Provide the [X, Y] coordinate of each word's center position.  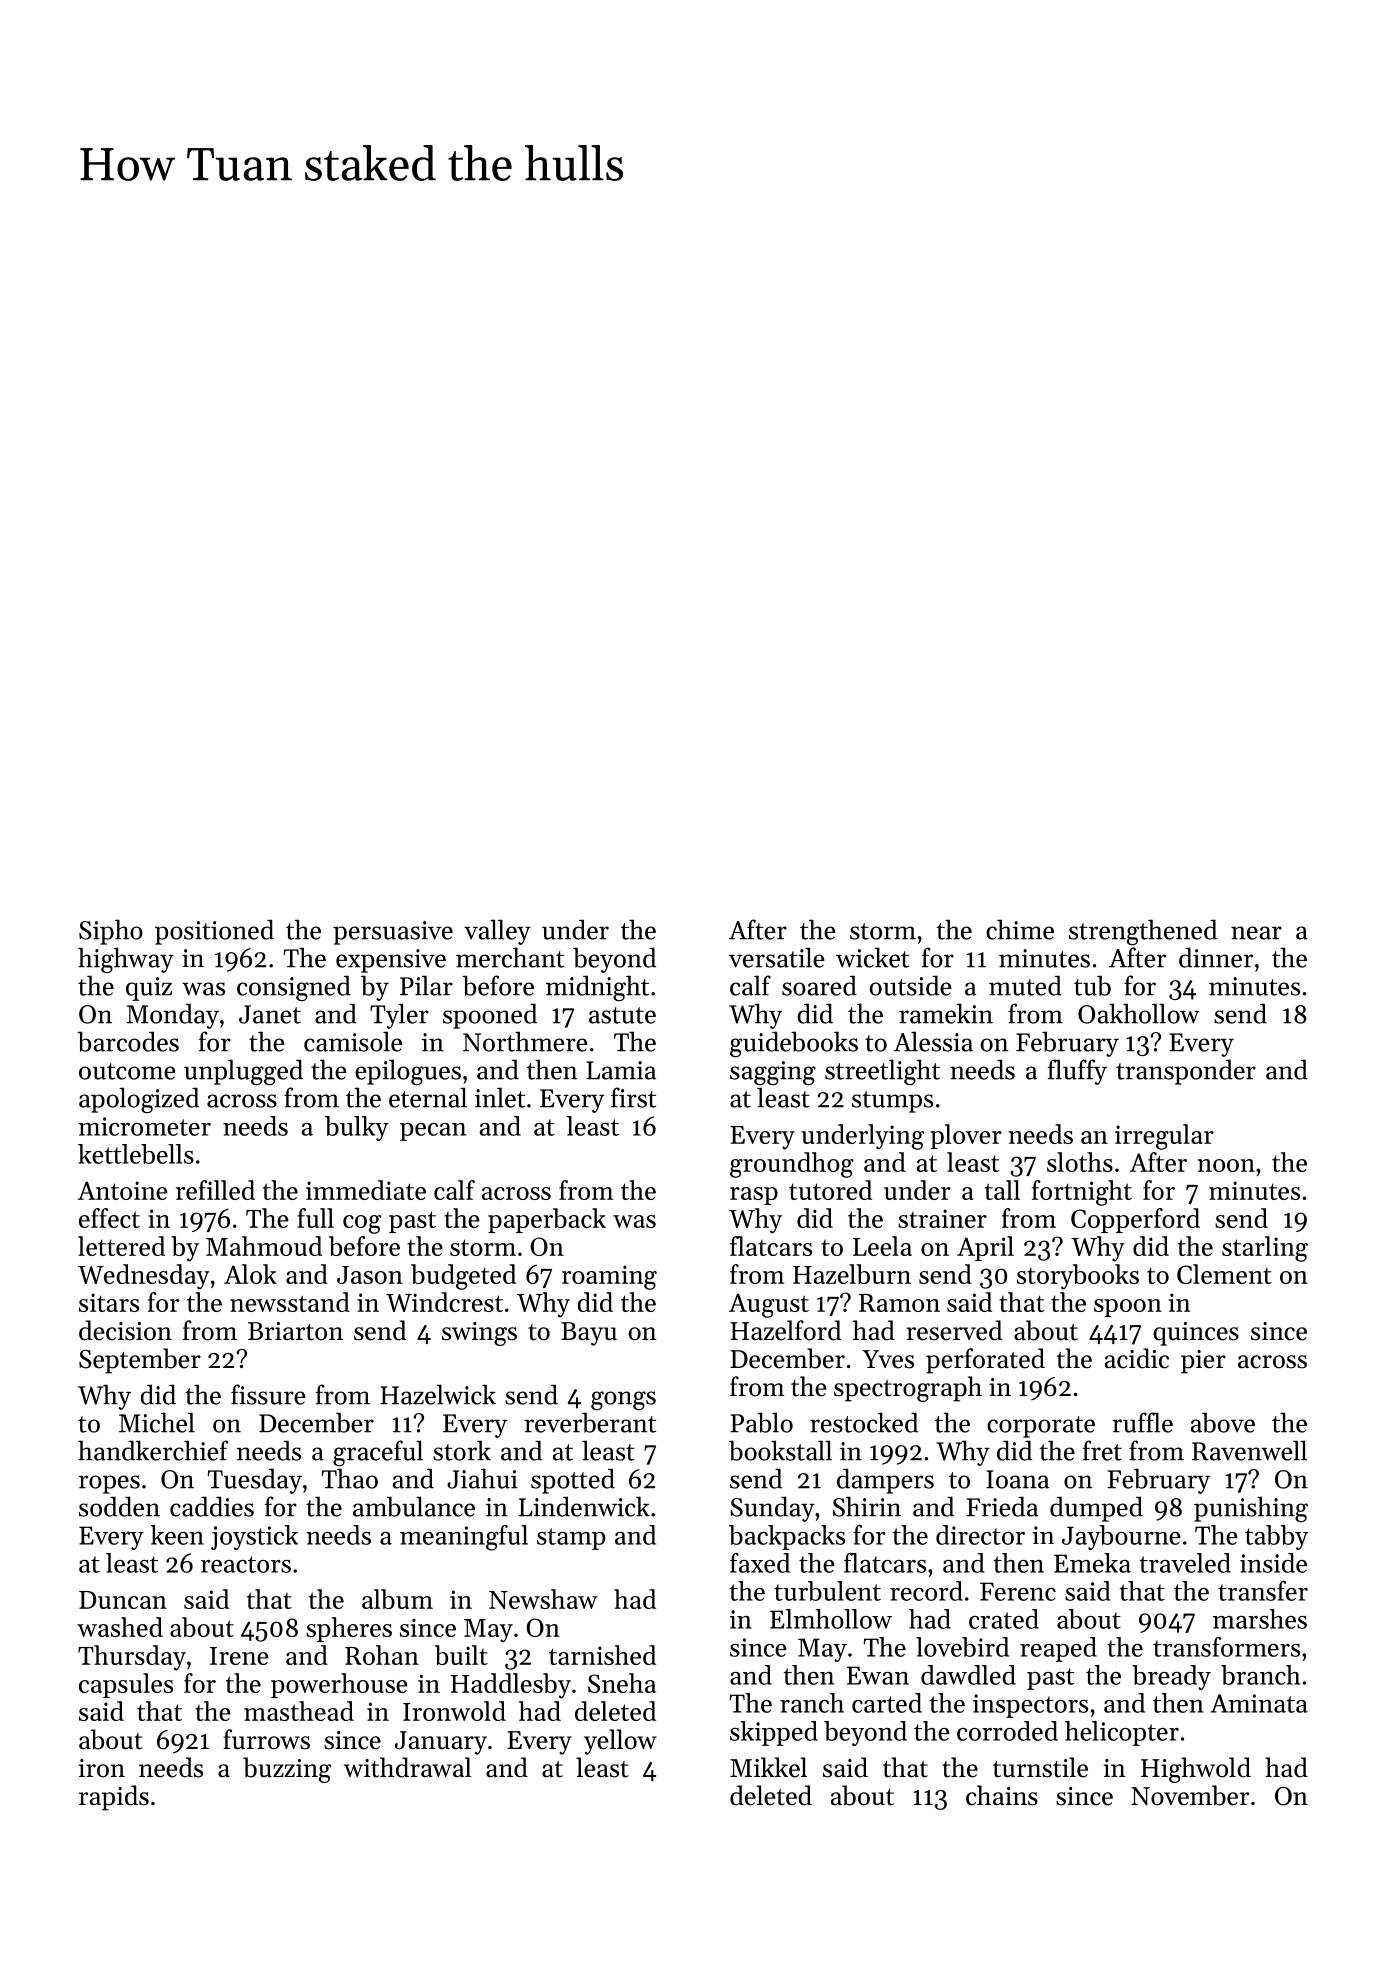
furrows [266, 1739]
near [1256, 933]
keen [177, 1535]
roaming [609, 1277]
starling [1265, 1249]
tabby [1276, 1537]
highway [126, 960]
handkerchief [153, 1450]
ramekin [946, 1013]
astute [622, 1015]
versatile [777, 957]
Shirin [867, 1506]
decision [125, 1330]
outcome [127, 1071]
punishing [1251, 1509]
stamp [571, 1539]
